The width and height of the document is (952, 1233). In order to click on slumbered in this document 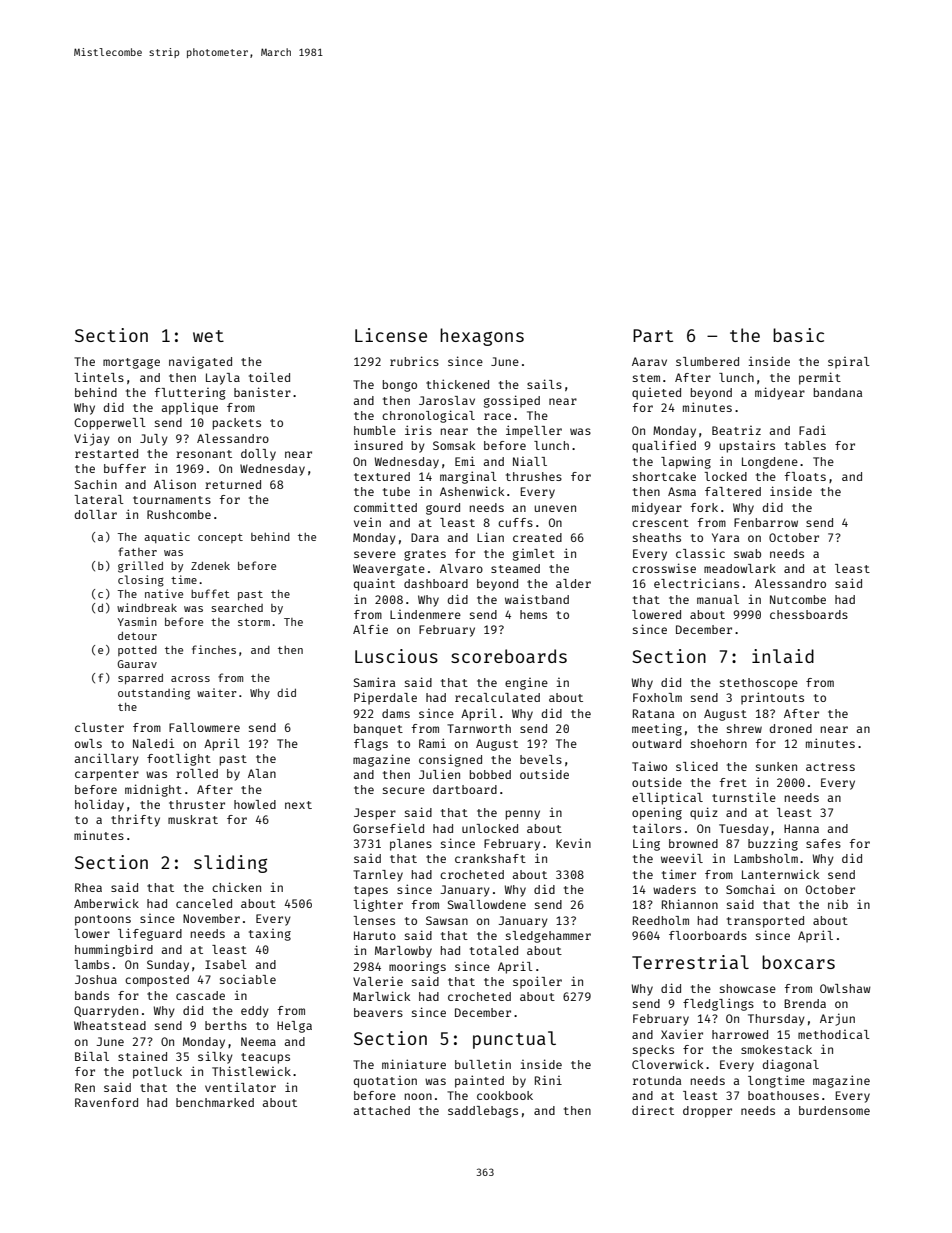, I will do `click(707, 361)`.
